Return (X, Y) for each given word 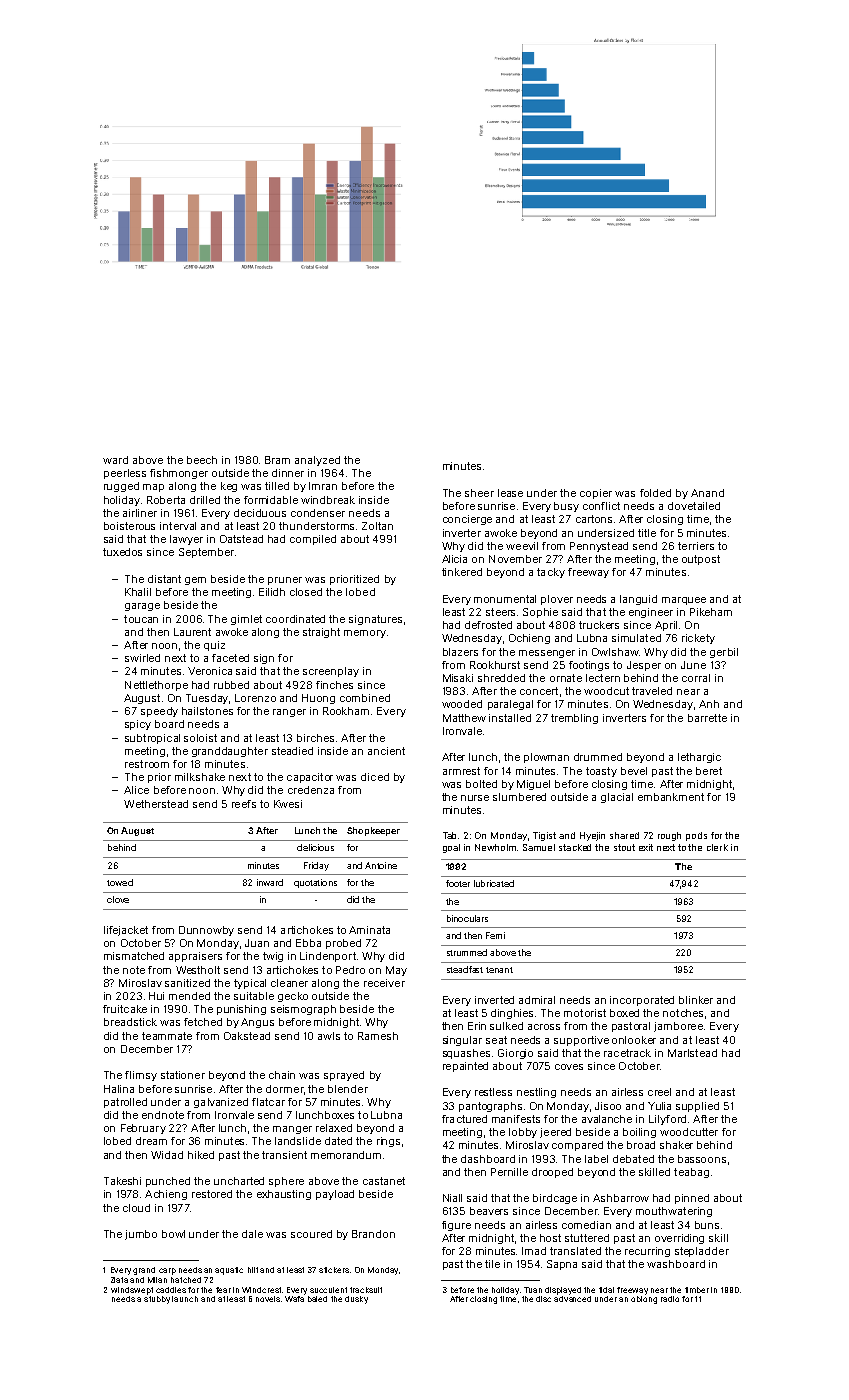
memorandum (346, 1155)
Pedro (350, 970)
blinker (696, 1000)
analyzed (317, 461)
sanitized (187, 983)
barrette (707, 718)
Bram (277, 460)
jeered (555, 1133)
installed (510, 718)
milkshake (200, 777)
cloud (136, 1208)
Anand (707, 493)
